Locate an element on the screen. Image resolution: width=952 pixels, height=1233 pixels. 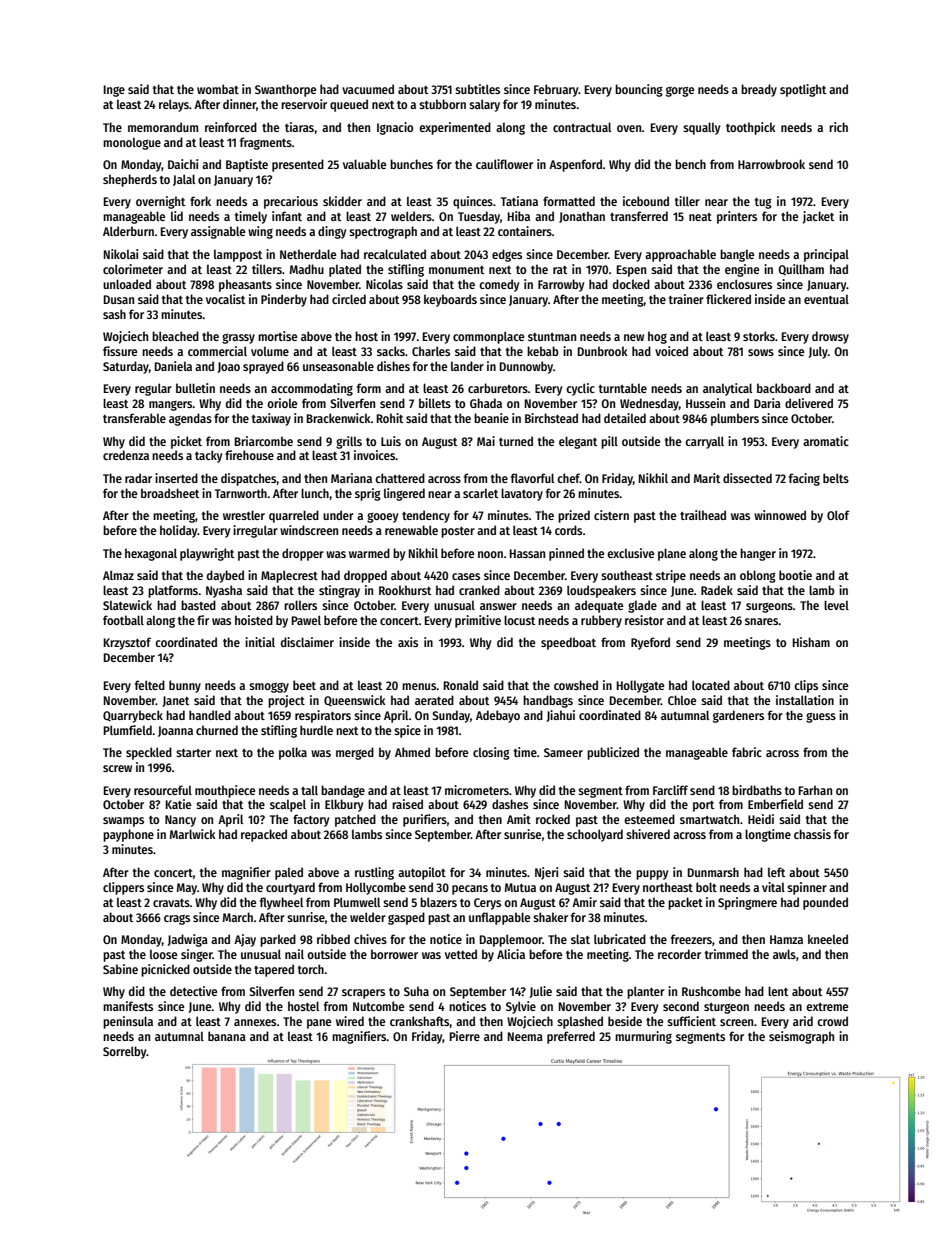
located is located at coordinates (711, 685).
